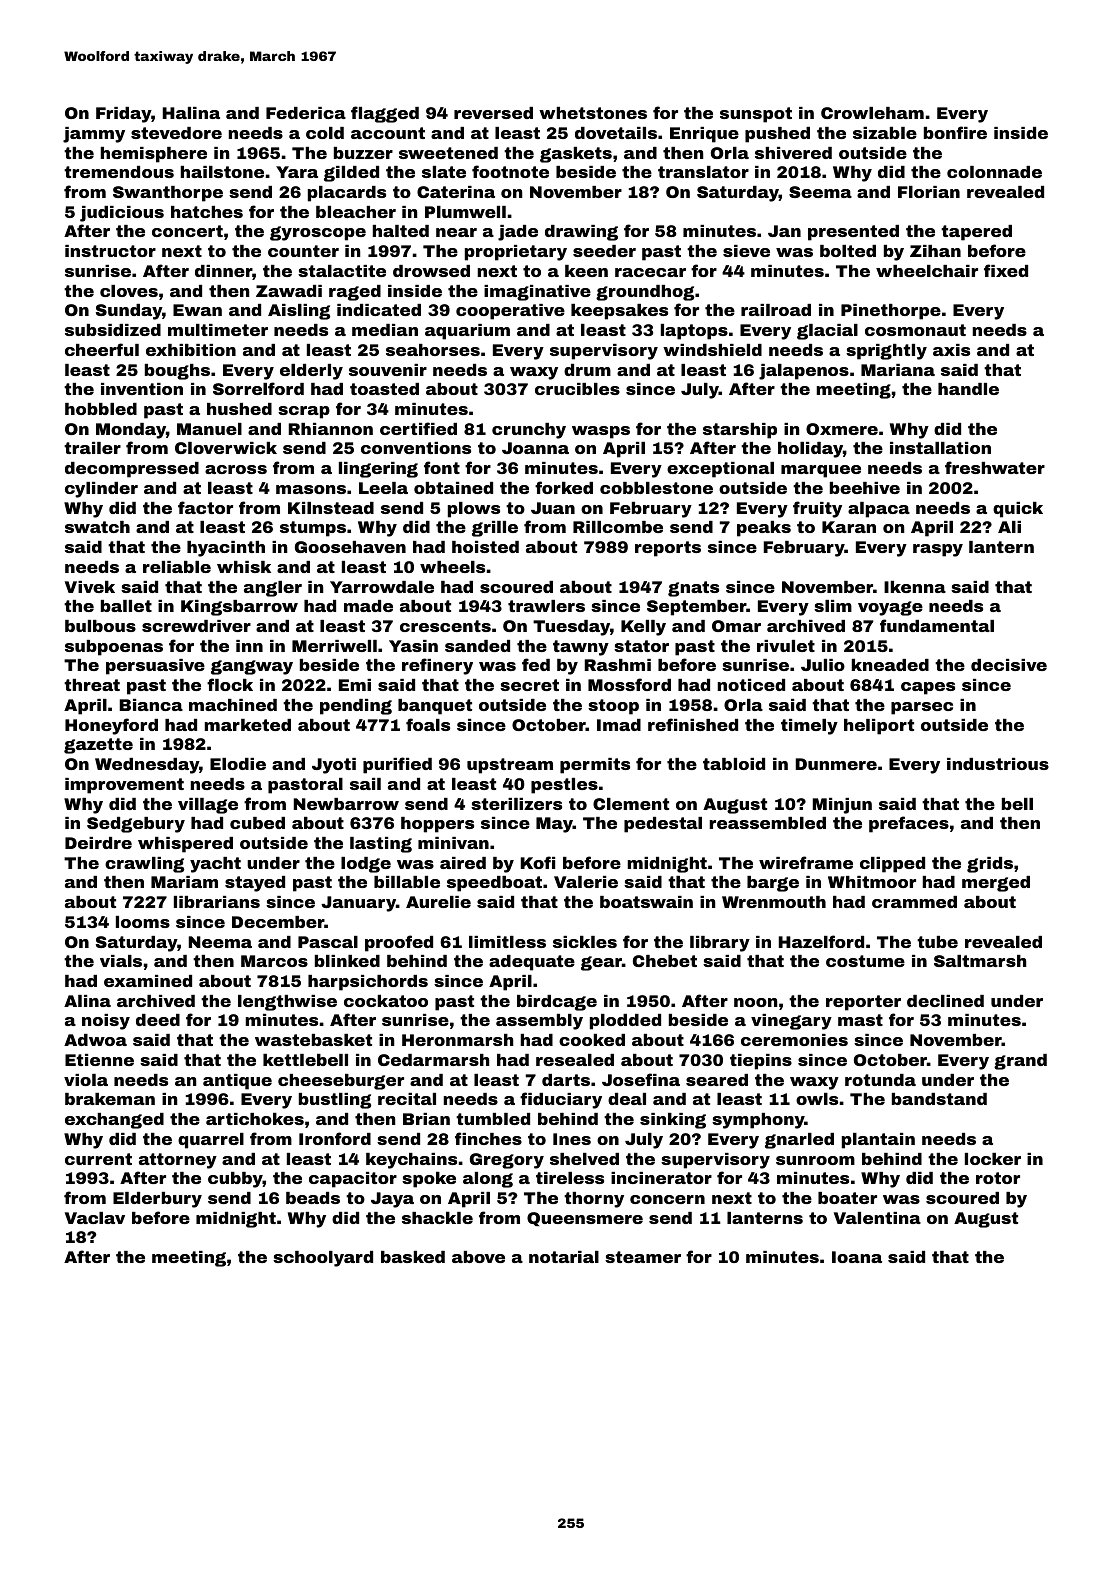 This page has height=1577, width=1115. I want to click on notarial, so click(564, 1257).
